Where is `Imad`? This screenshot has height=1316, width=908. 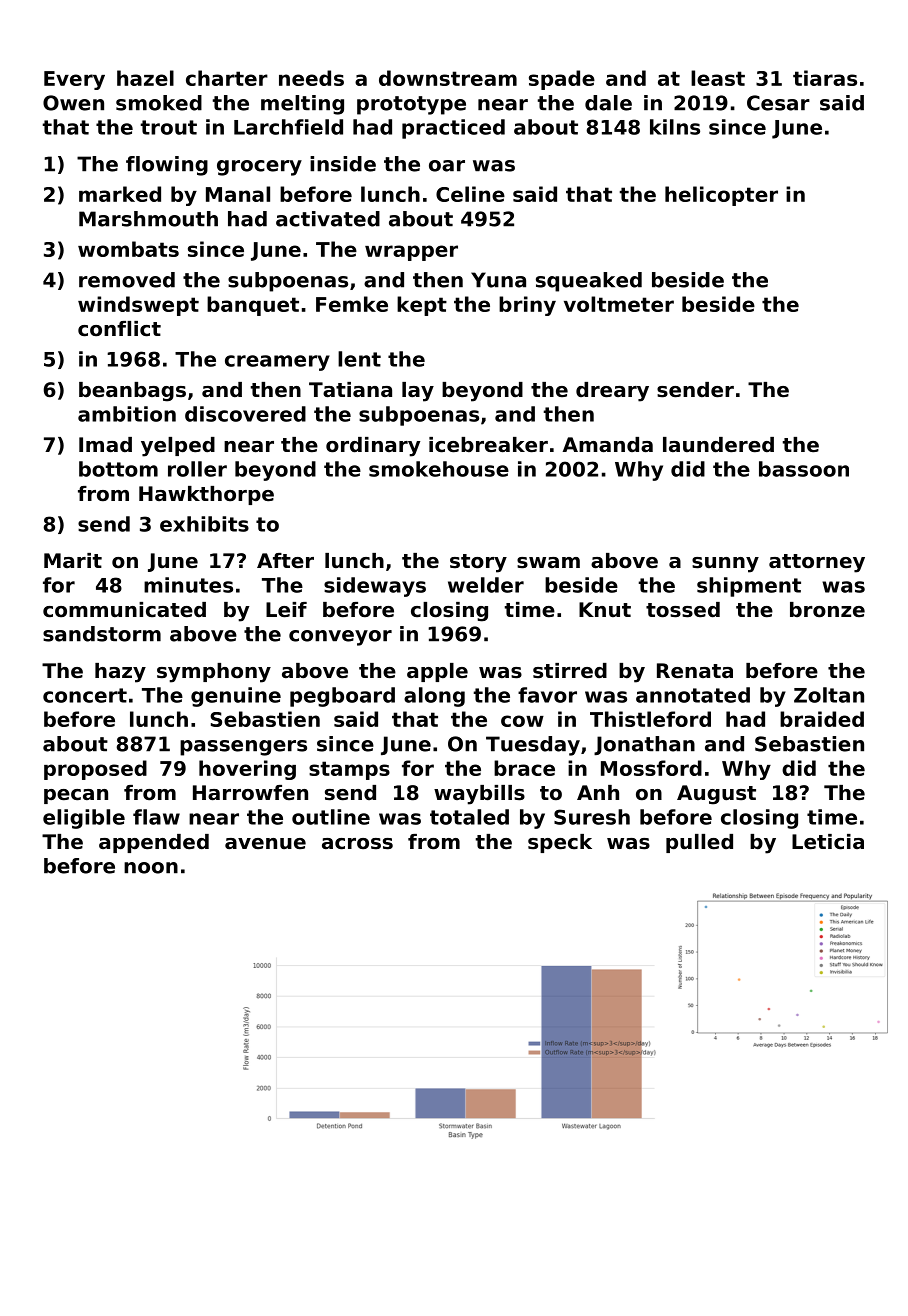
Imad is located at coordinates (105, 445).
